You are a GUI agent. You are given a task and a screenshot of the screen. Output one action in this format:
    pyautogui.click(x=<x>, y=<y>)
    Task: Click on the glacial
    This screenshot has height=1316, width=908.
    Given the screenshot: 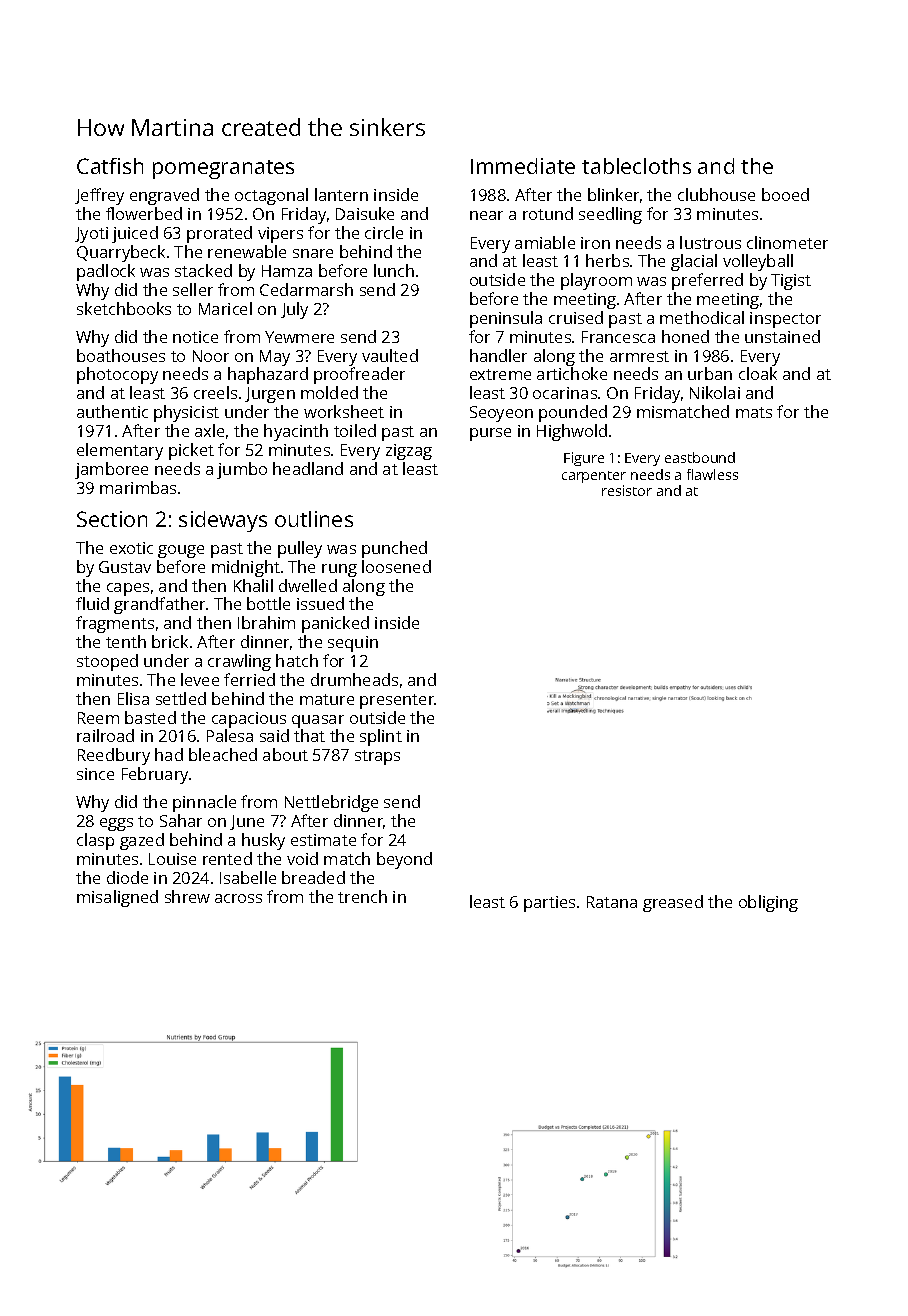 What is the action you would take?
    pyautogui.click(x=694, y=262)
